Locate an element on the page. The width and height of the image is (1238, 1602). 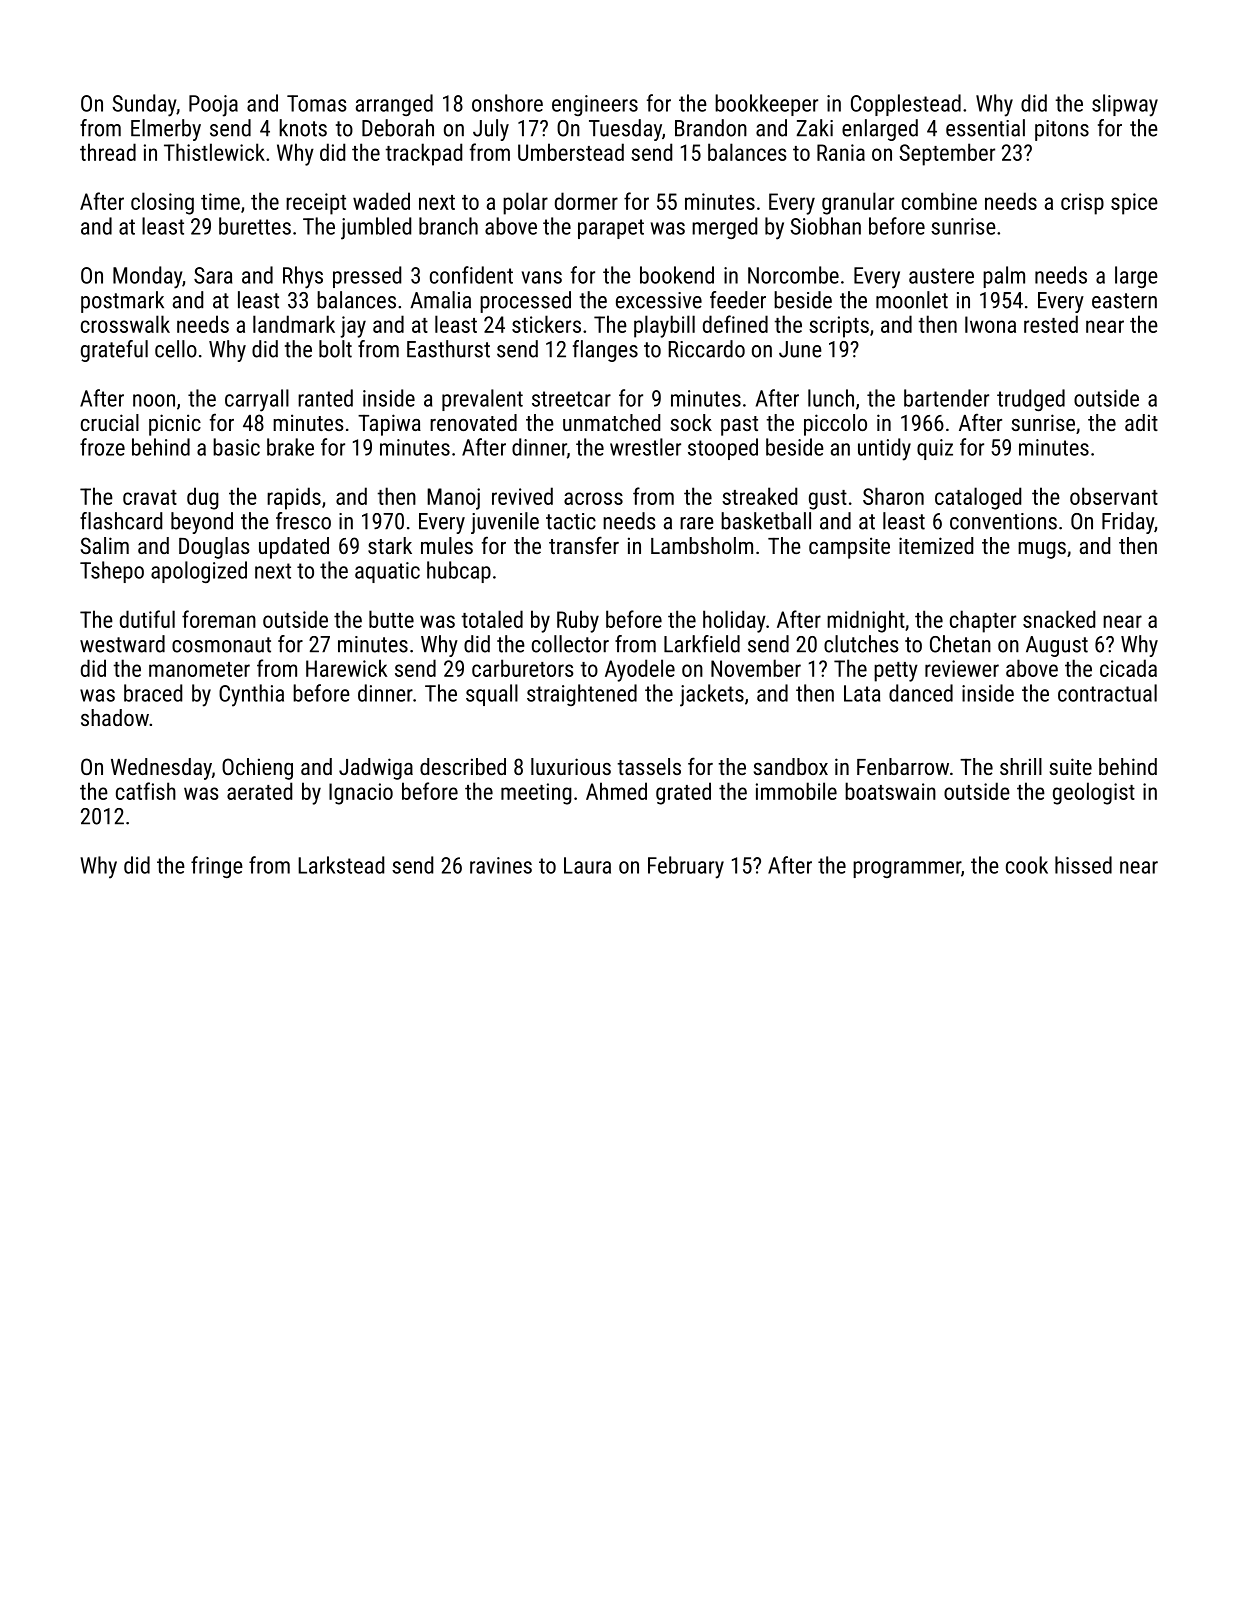
westward is located at coordinates (122, 644).
